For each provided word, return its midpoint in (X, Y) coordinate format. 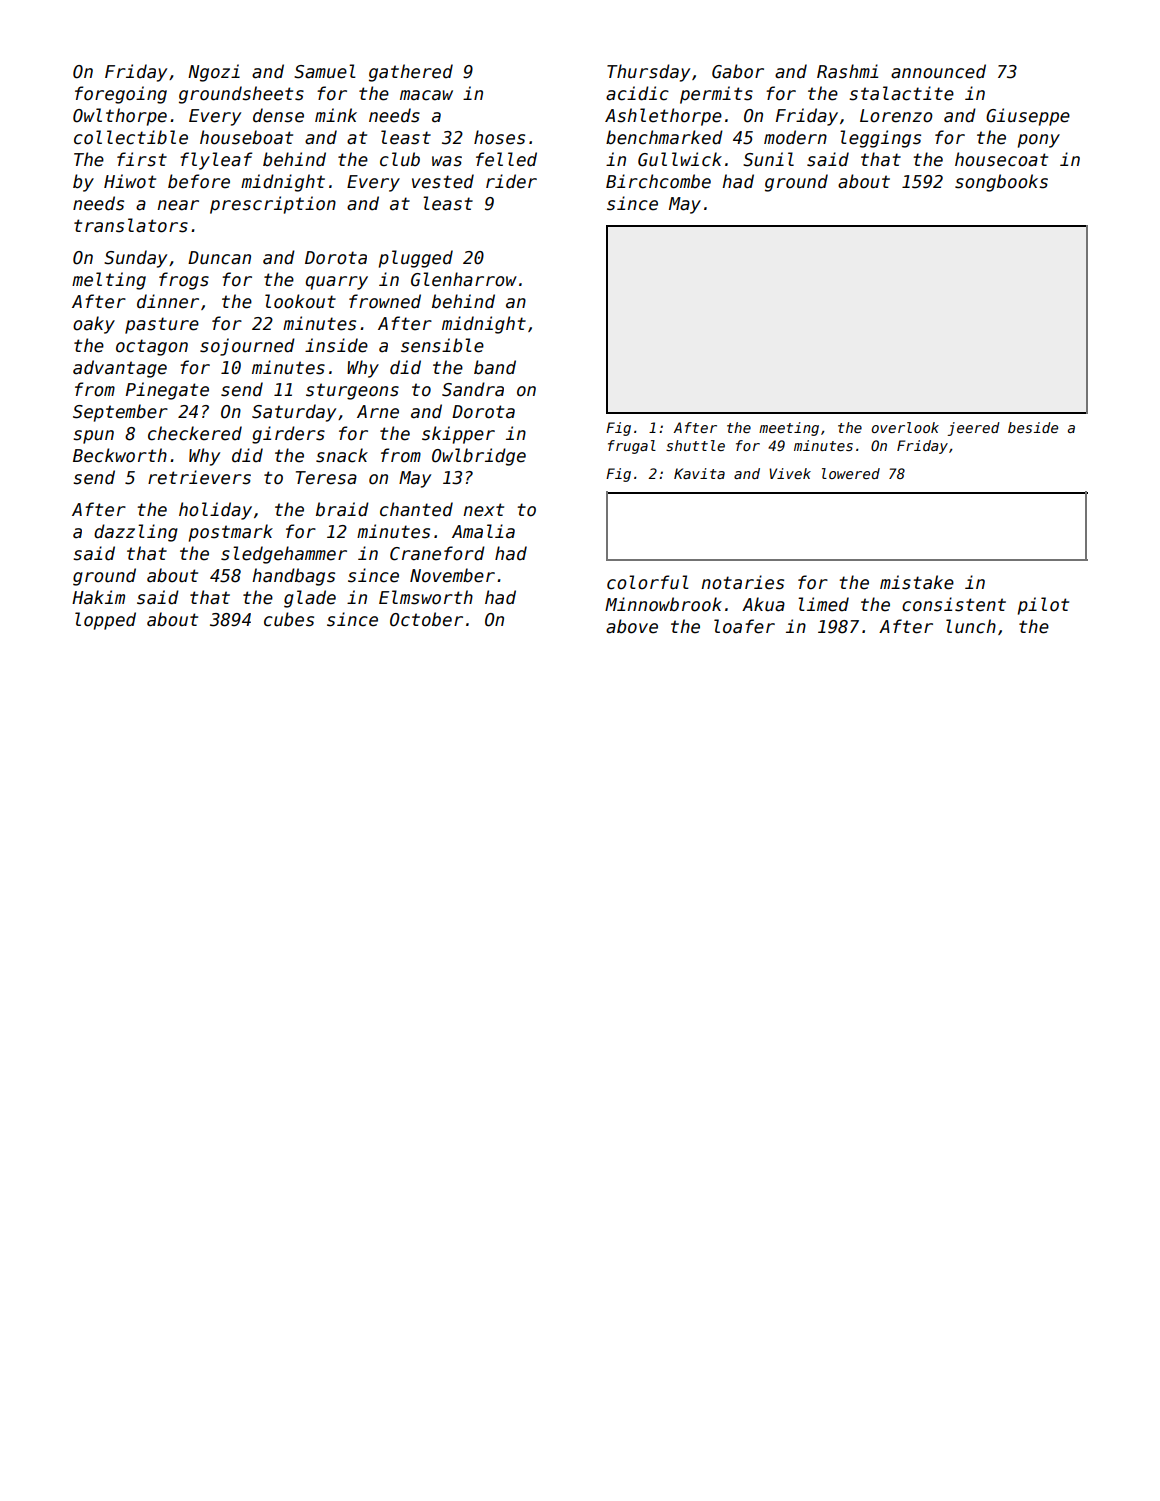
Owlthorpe (120, 117)
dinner (168, 301)
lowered (851, 473)
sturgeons (352, 391)
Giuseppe (1028, 117)
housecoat (1001, 159)
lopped (105, 621)
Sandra (473, 389)
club (400, 159)
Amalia (483, 531)
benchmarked (664, 137)
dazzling (136, 533)
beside (1033, 427)
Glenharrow (464, 279)
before (199, 181)
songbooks (1001, 183)
